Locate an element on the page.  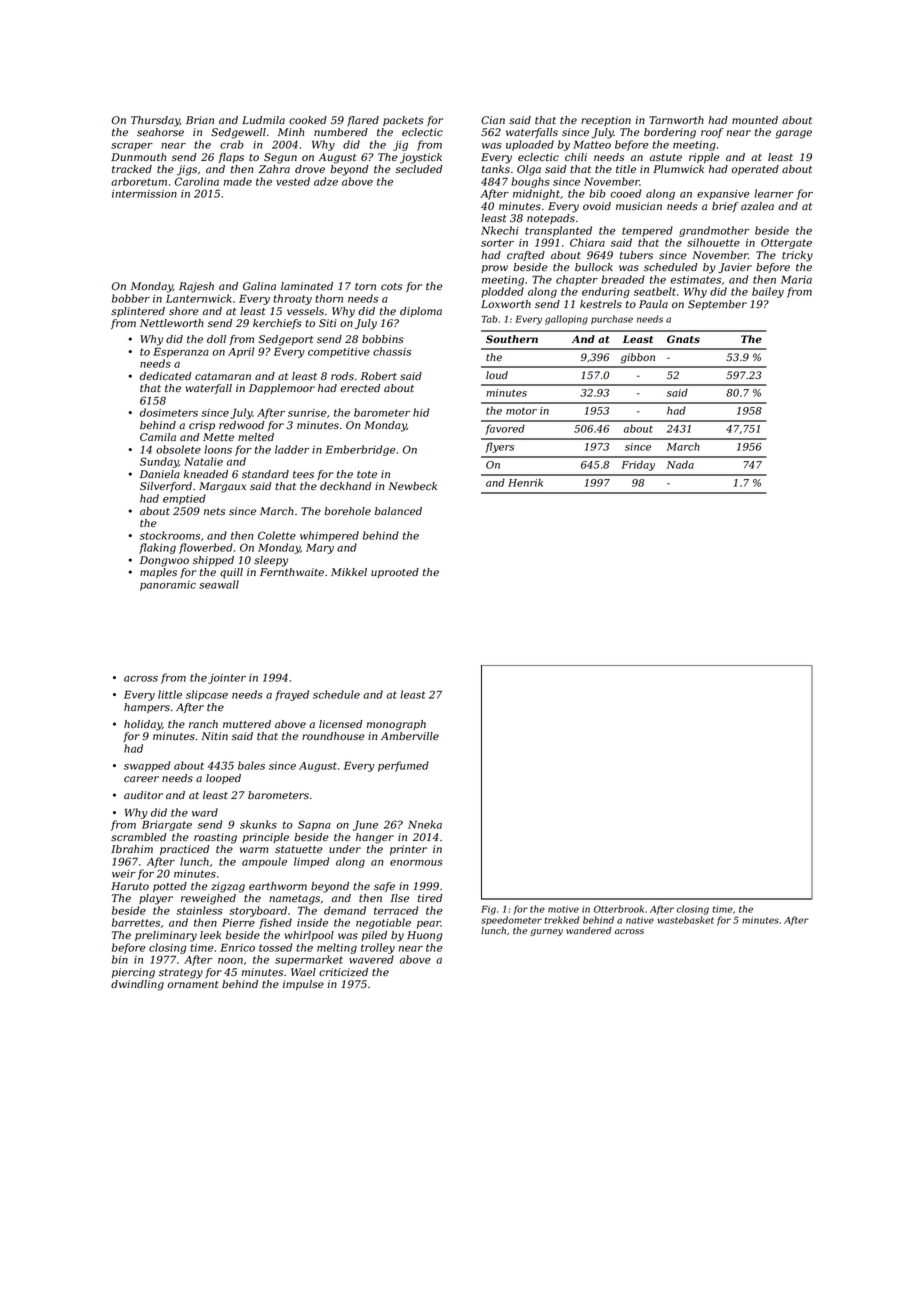
Friday is located at coordinates (638, 465).
